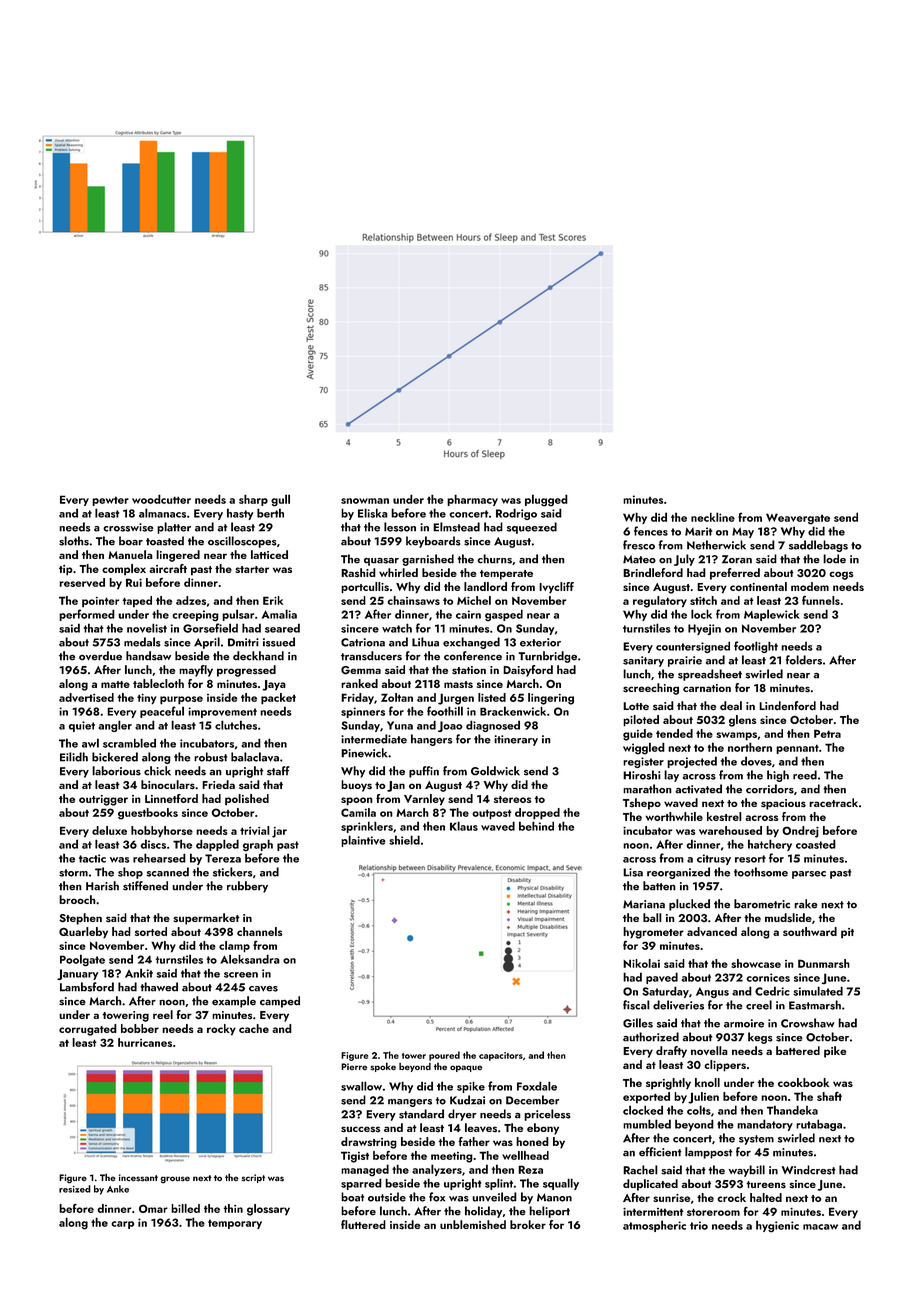 The height and width of the page is (1308, 924). Describe the element at coordinates (540, 642) in the page. I see `exterior` at that location.
